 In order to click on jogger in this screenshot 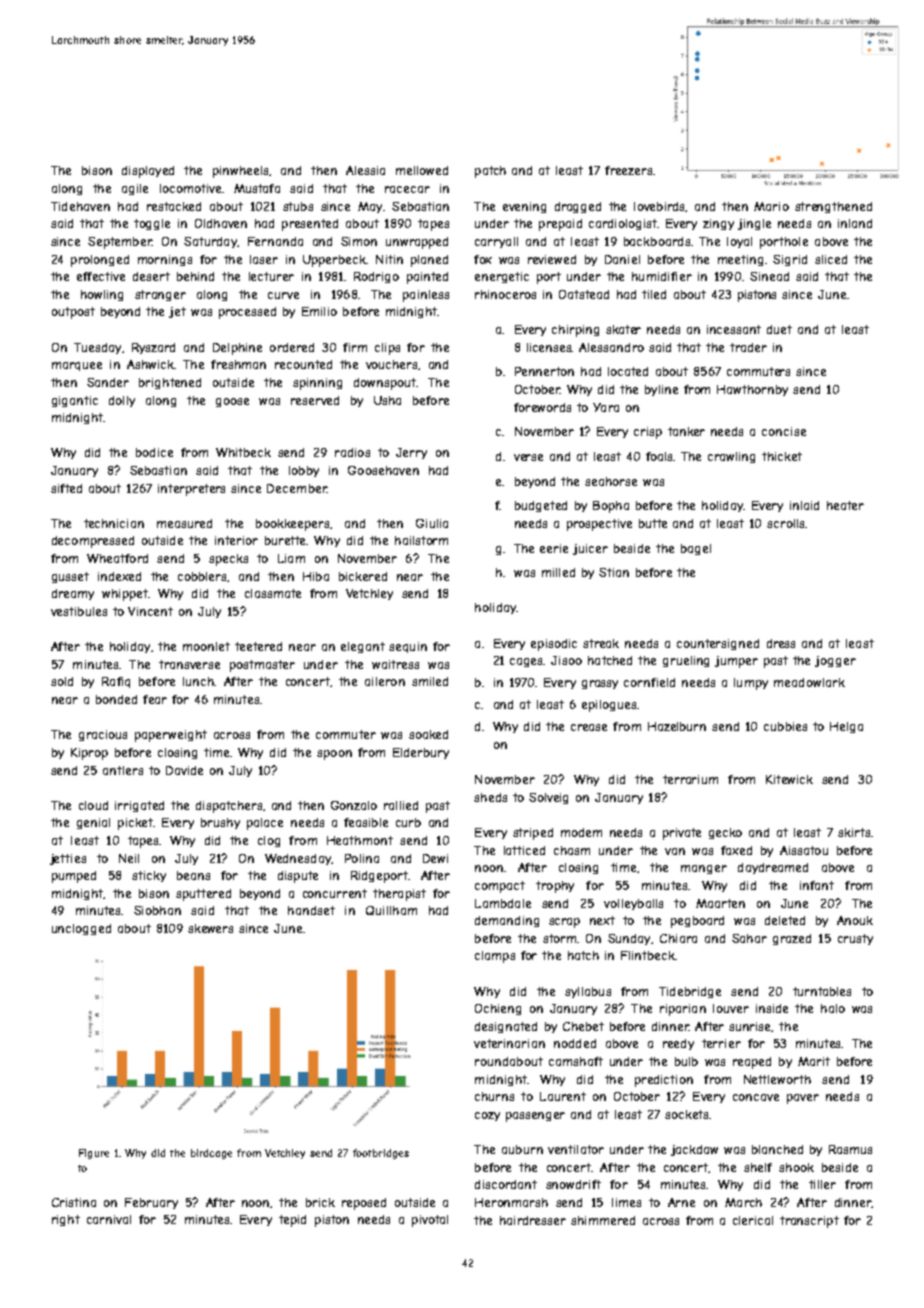, I will do `click(835, 661)`.
